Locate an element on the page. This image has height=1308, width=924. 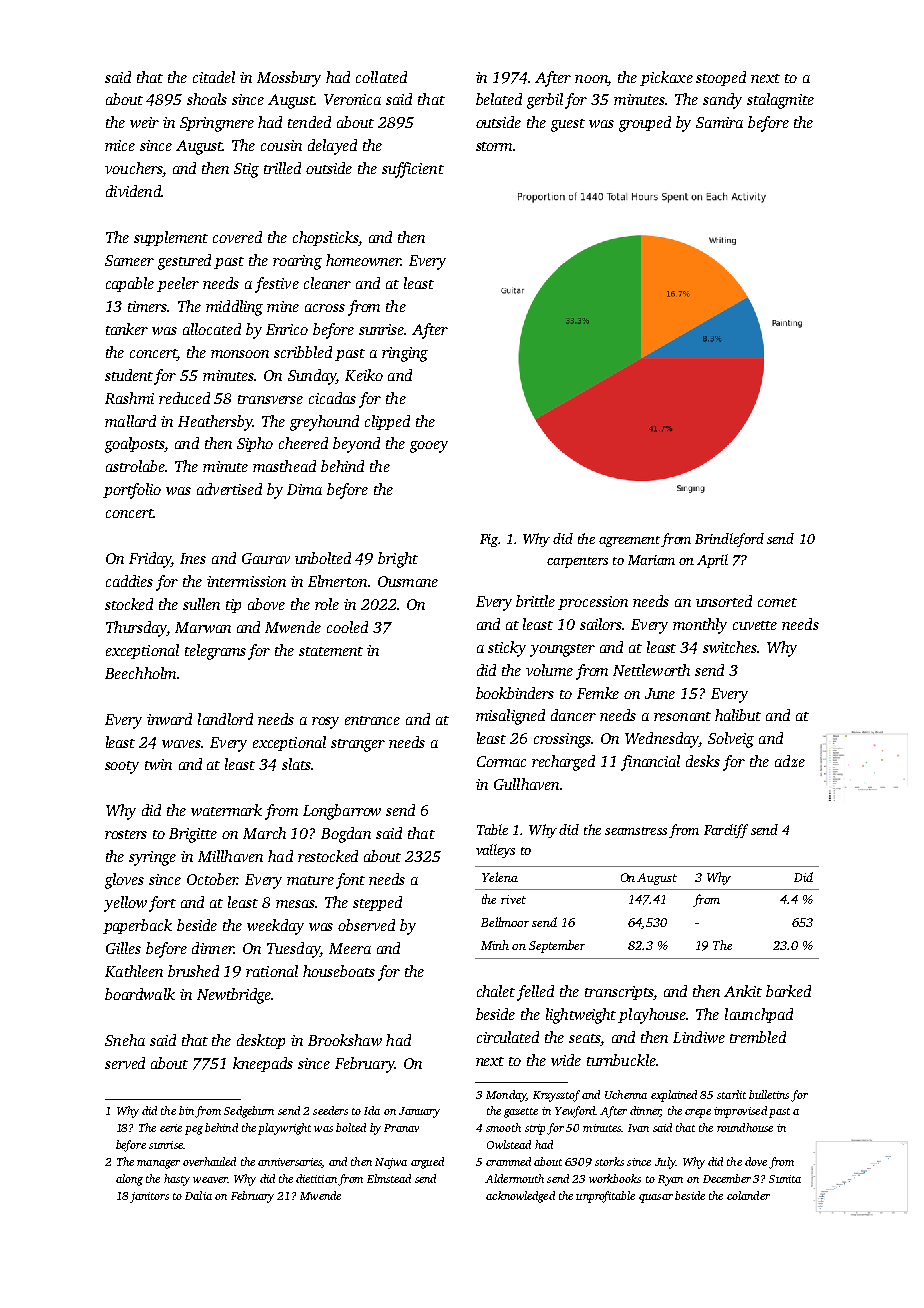
cooled is located at coordinates (347, 627).
